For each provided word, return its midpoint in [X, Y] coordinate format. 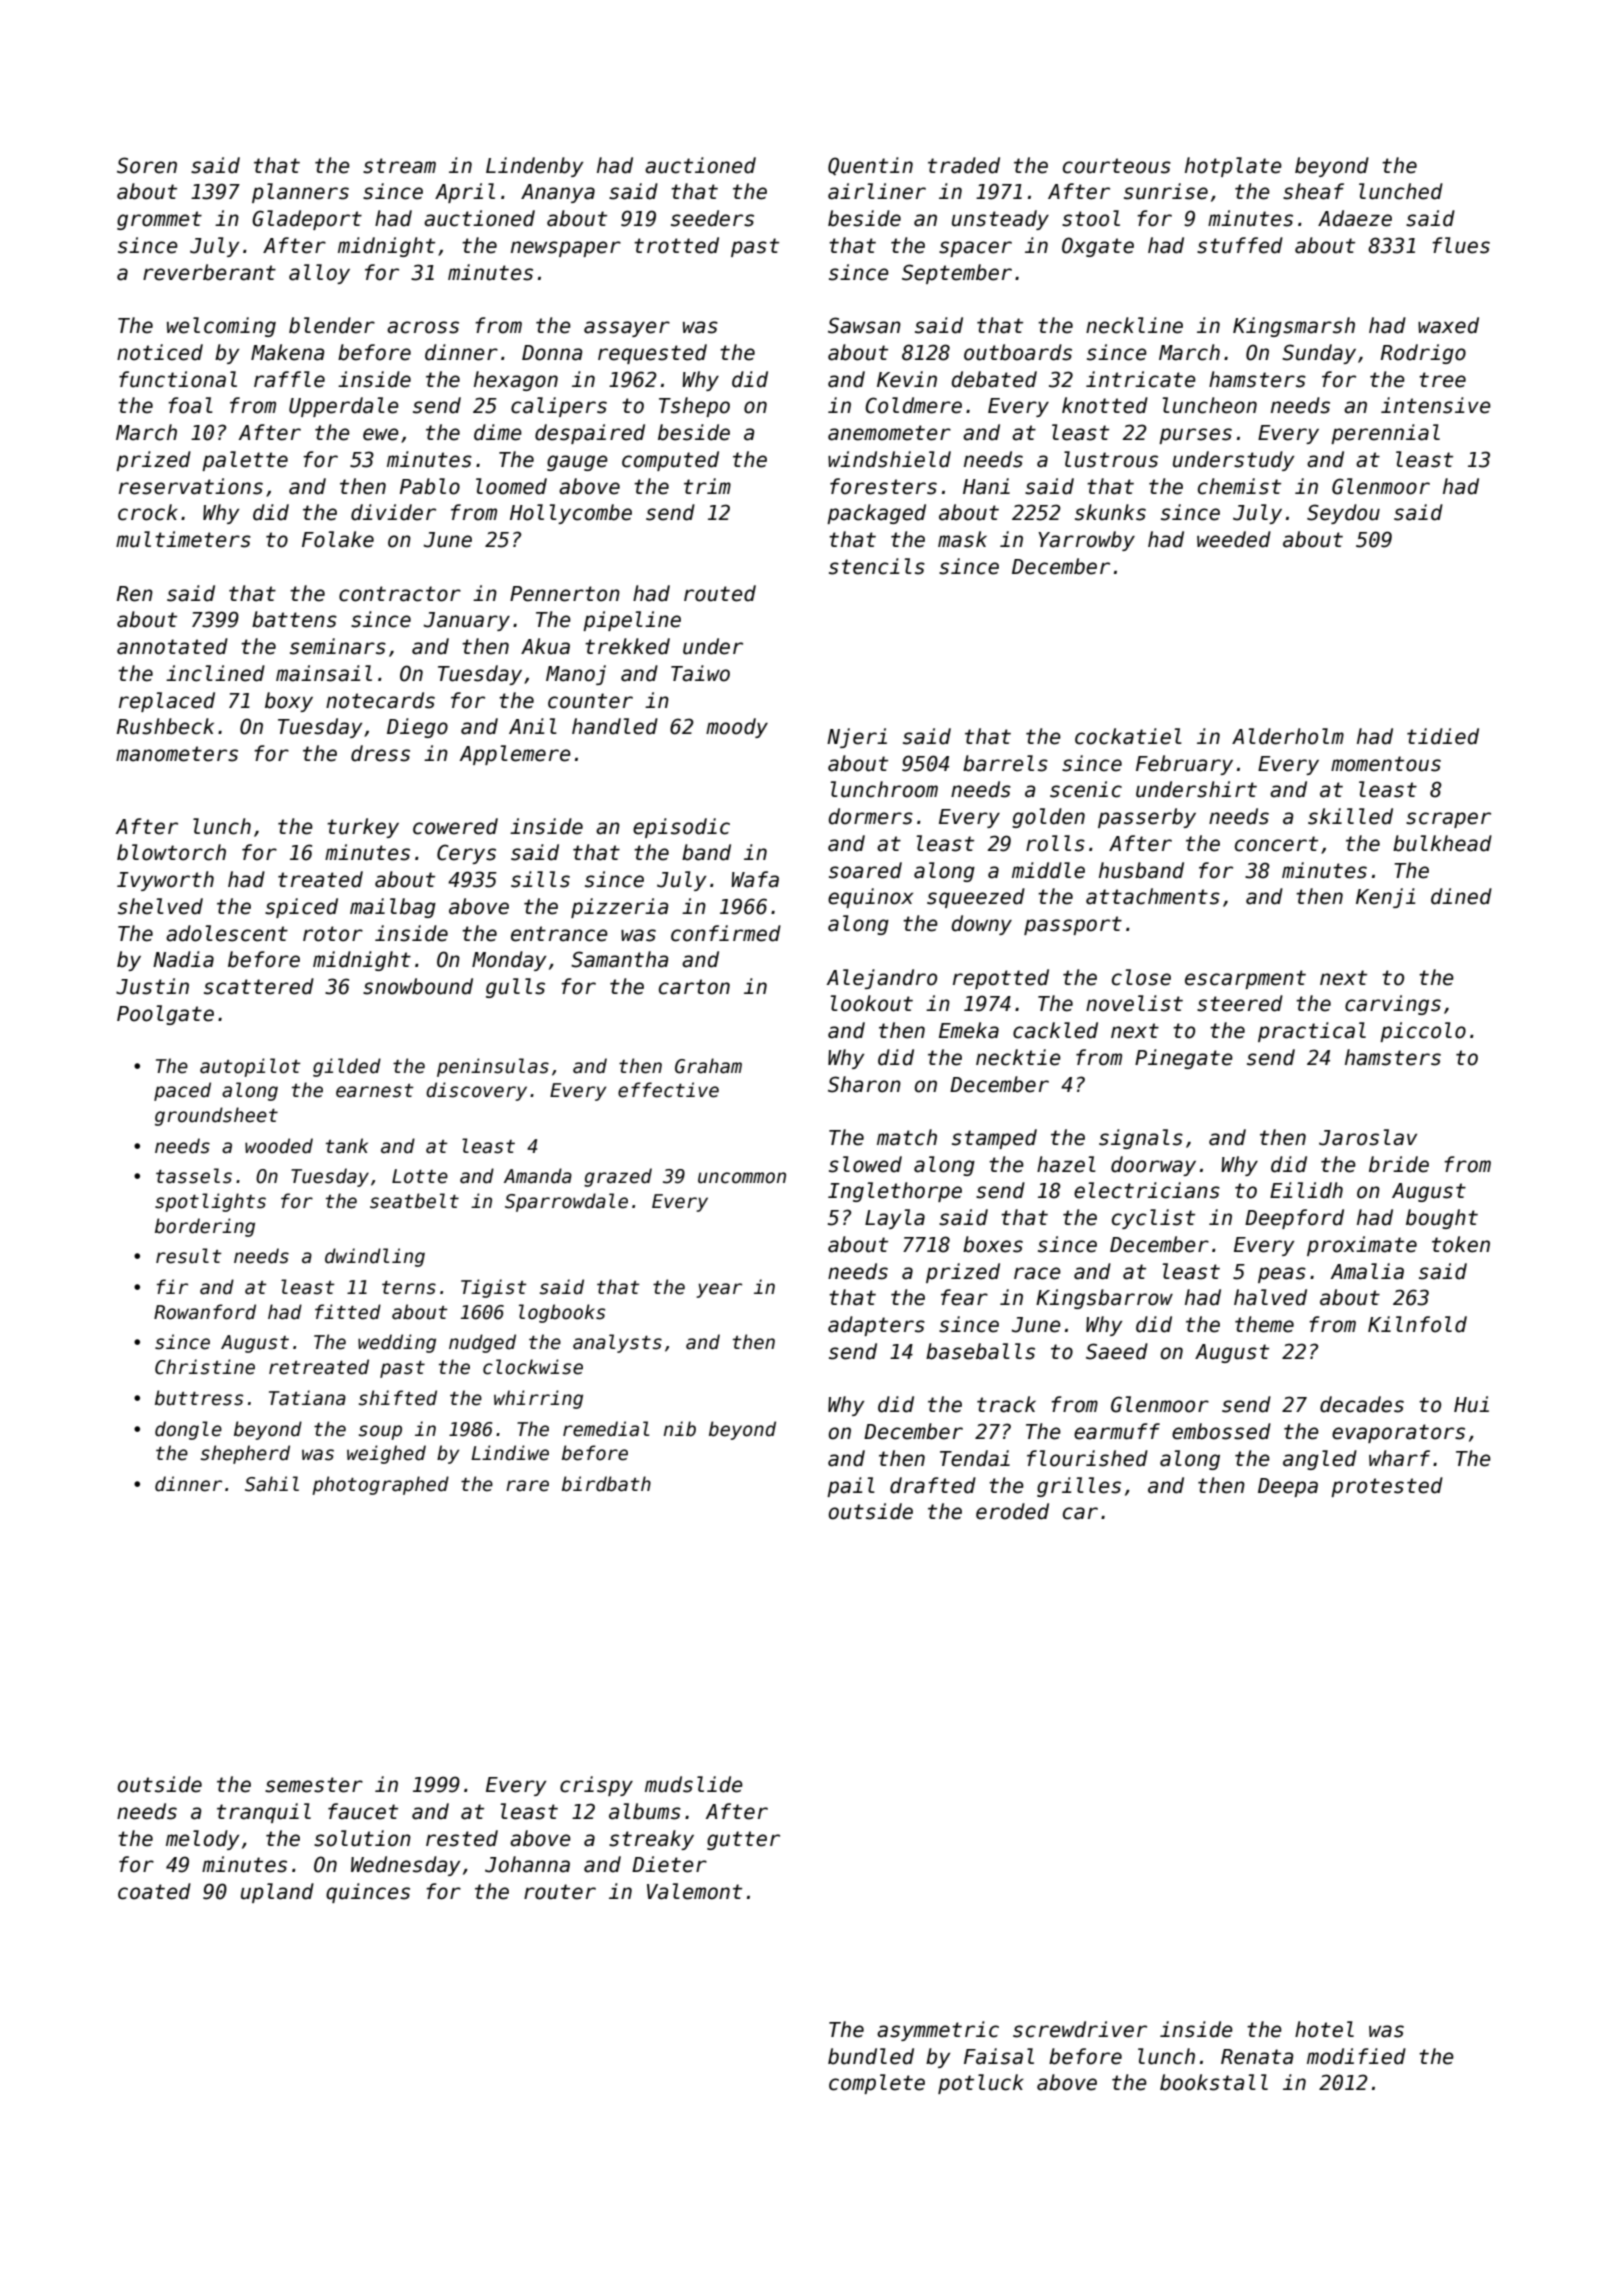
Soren [147, 165]
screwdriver [1080, 2029]
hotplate [1233, 167]
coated [154, 1891]
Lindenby [535, 167]
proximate [1362, 1246]
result [189, 1256]
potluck [981, 2084]
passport [1073, 925]
